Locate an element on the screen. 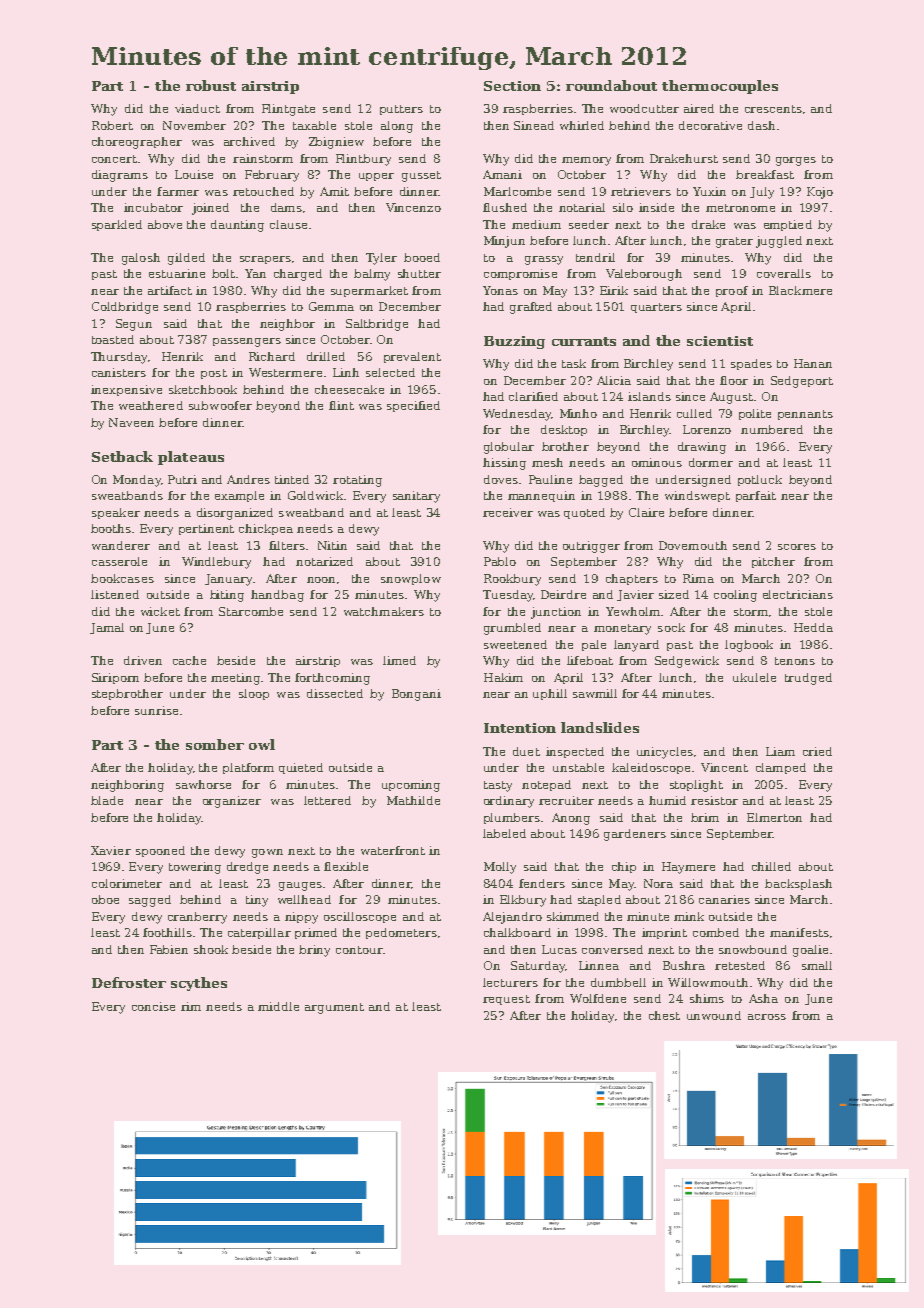 The width and height of the screenshot is (924, 1308). concise is located at coordinates (153, 1006).
